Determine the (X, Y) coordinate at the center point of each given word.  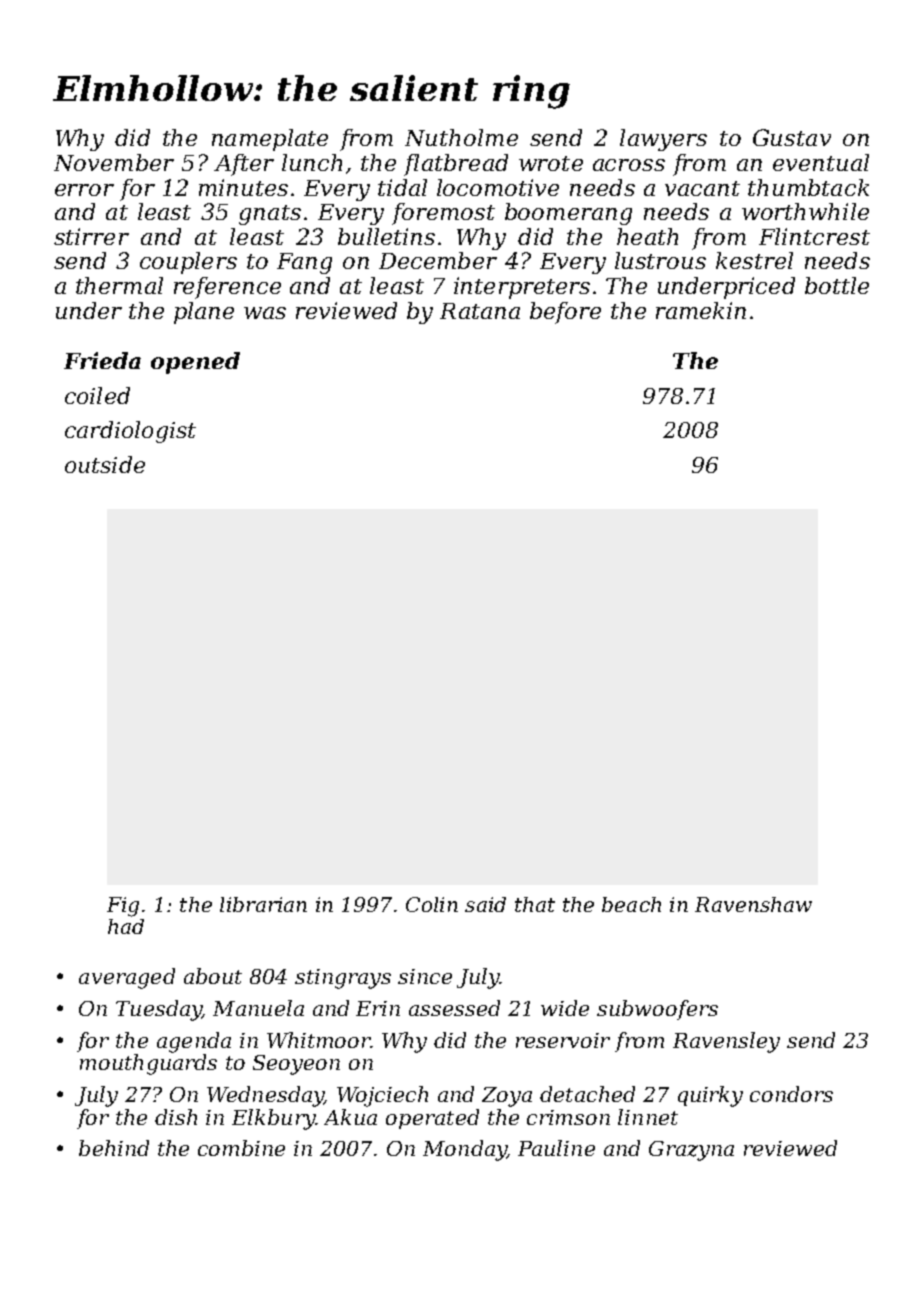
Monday (465, 1150)
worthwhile (805, 211)
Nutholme (461, 137)
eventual (821, 162)
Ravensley (726, 1042)
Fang (304, 263)
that (535, 904)
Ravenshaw (753, 904)
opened (195, 363)
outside (105, 464)
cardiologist (130, 432)
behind (114, 1148)
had (126, 926)
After (244, 165)
